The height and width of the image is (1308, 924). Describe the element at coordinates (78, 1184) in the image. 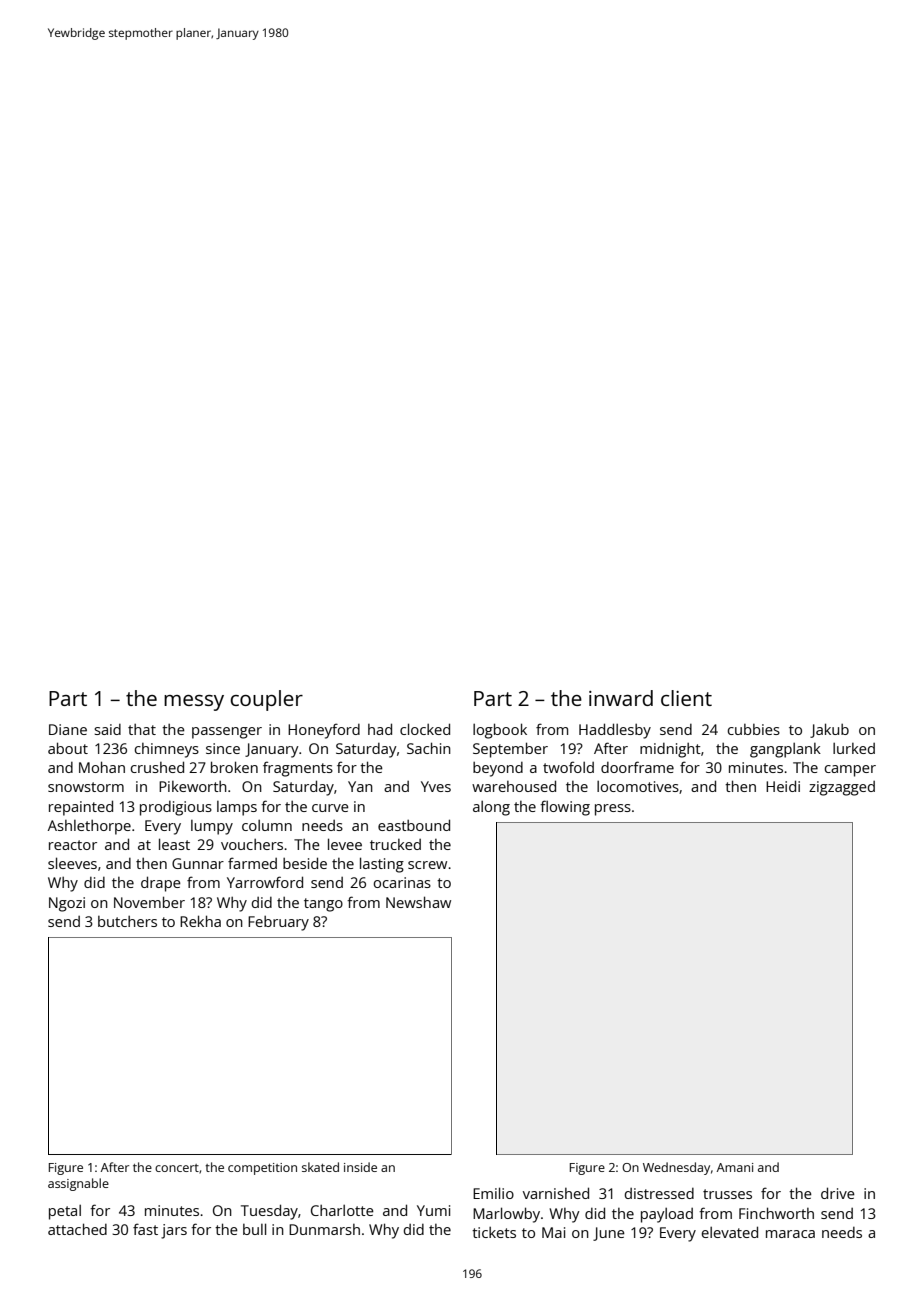

I see `assignable` at that location.
